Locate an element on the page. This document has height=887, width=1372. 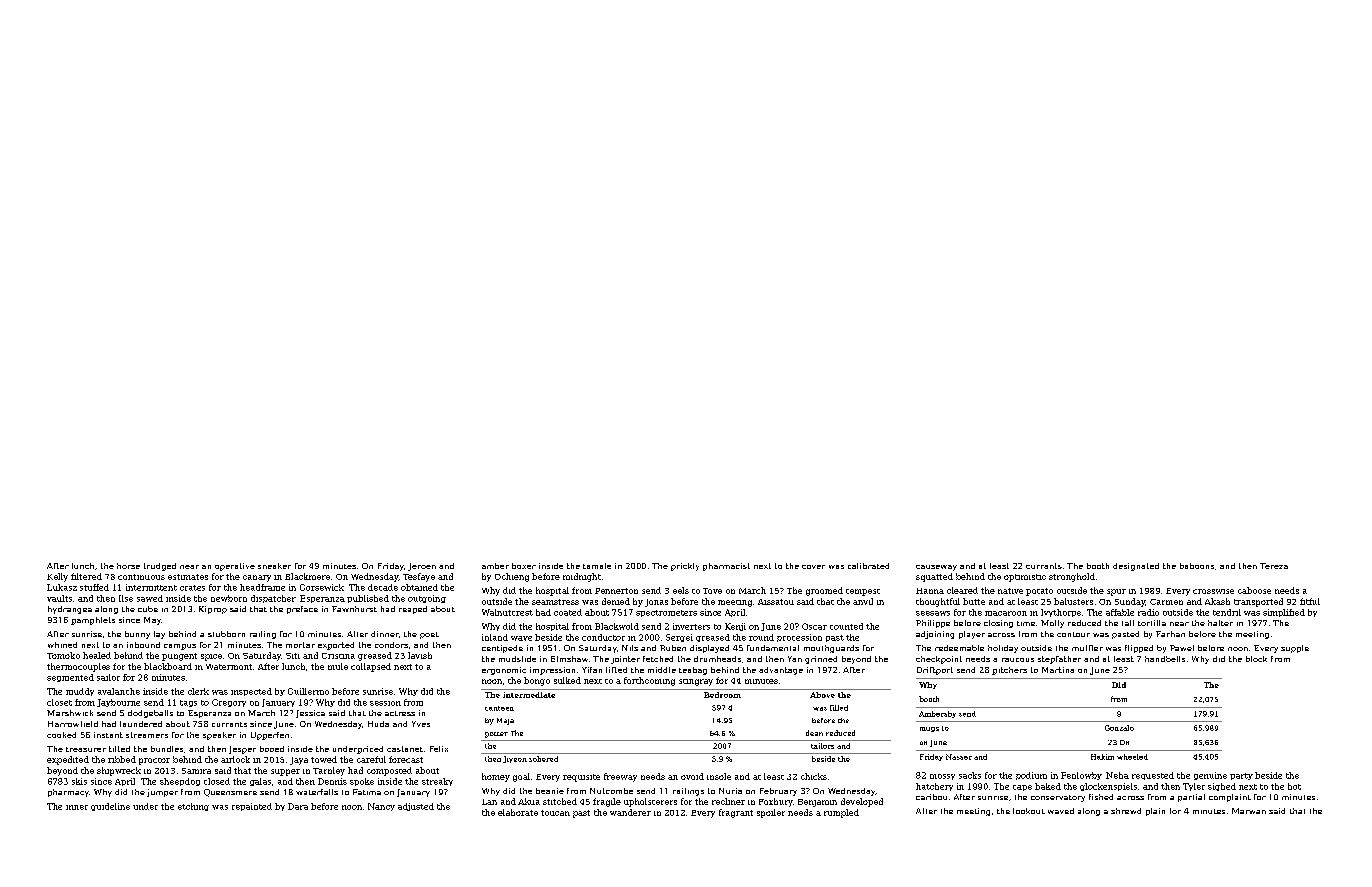
newborn is located at coordinates (229, 598).
